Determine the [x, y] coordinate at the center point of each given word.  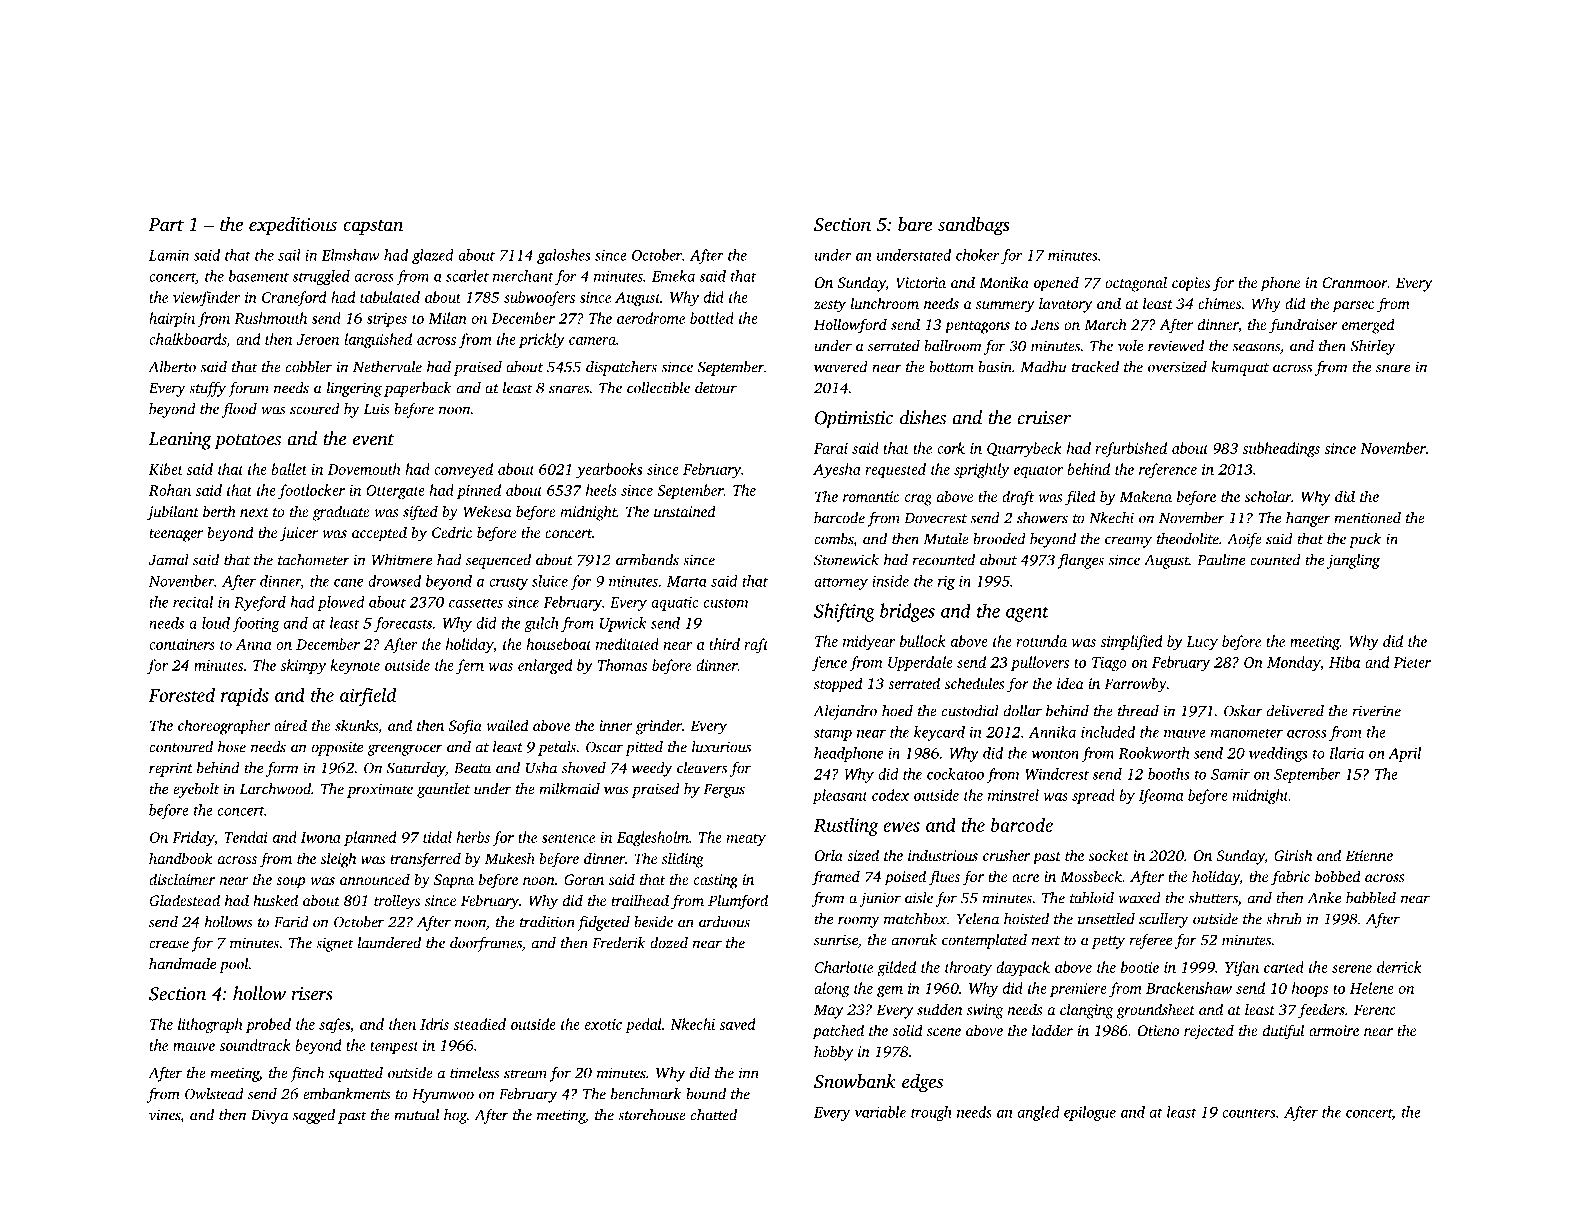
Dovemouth [364, 469]
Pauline [1221, 560]
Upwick [623, 624]
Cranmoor [1355, 282]
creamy [1128, 542]
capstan [373, 227]
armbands [647, 560]
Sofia [465, 727]
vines [164, 1115]
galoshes [563, 256]
